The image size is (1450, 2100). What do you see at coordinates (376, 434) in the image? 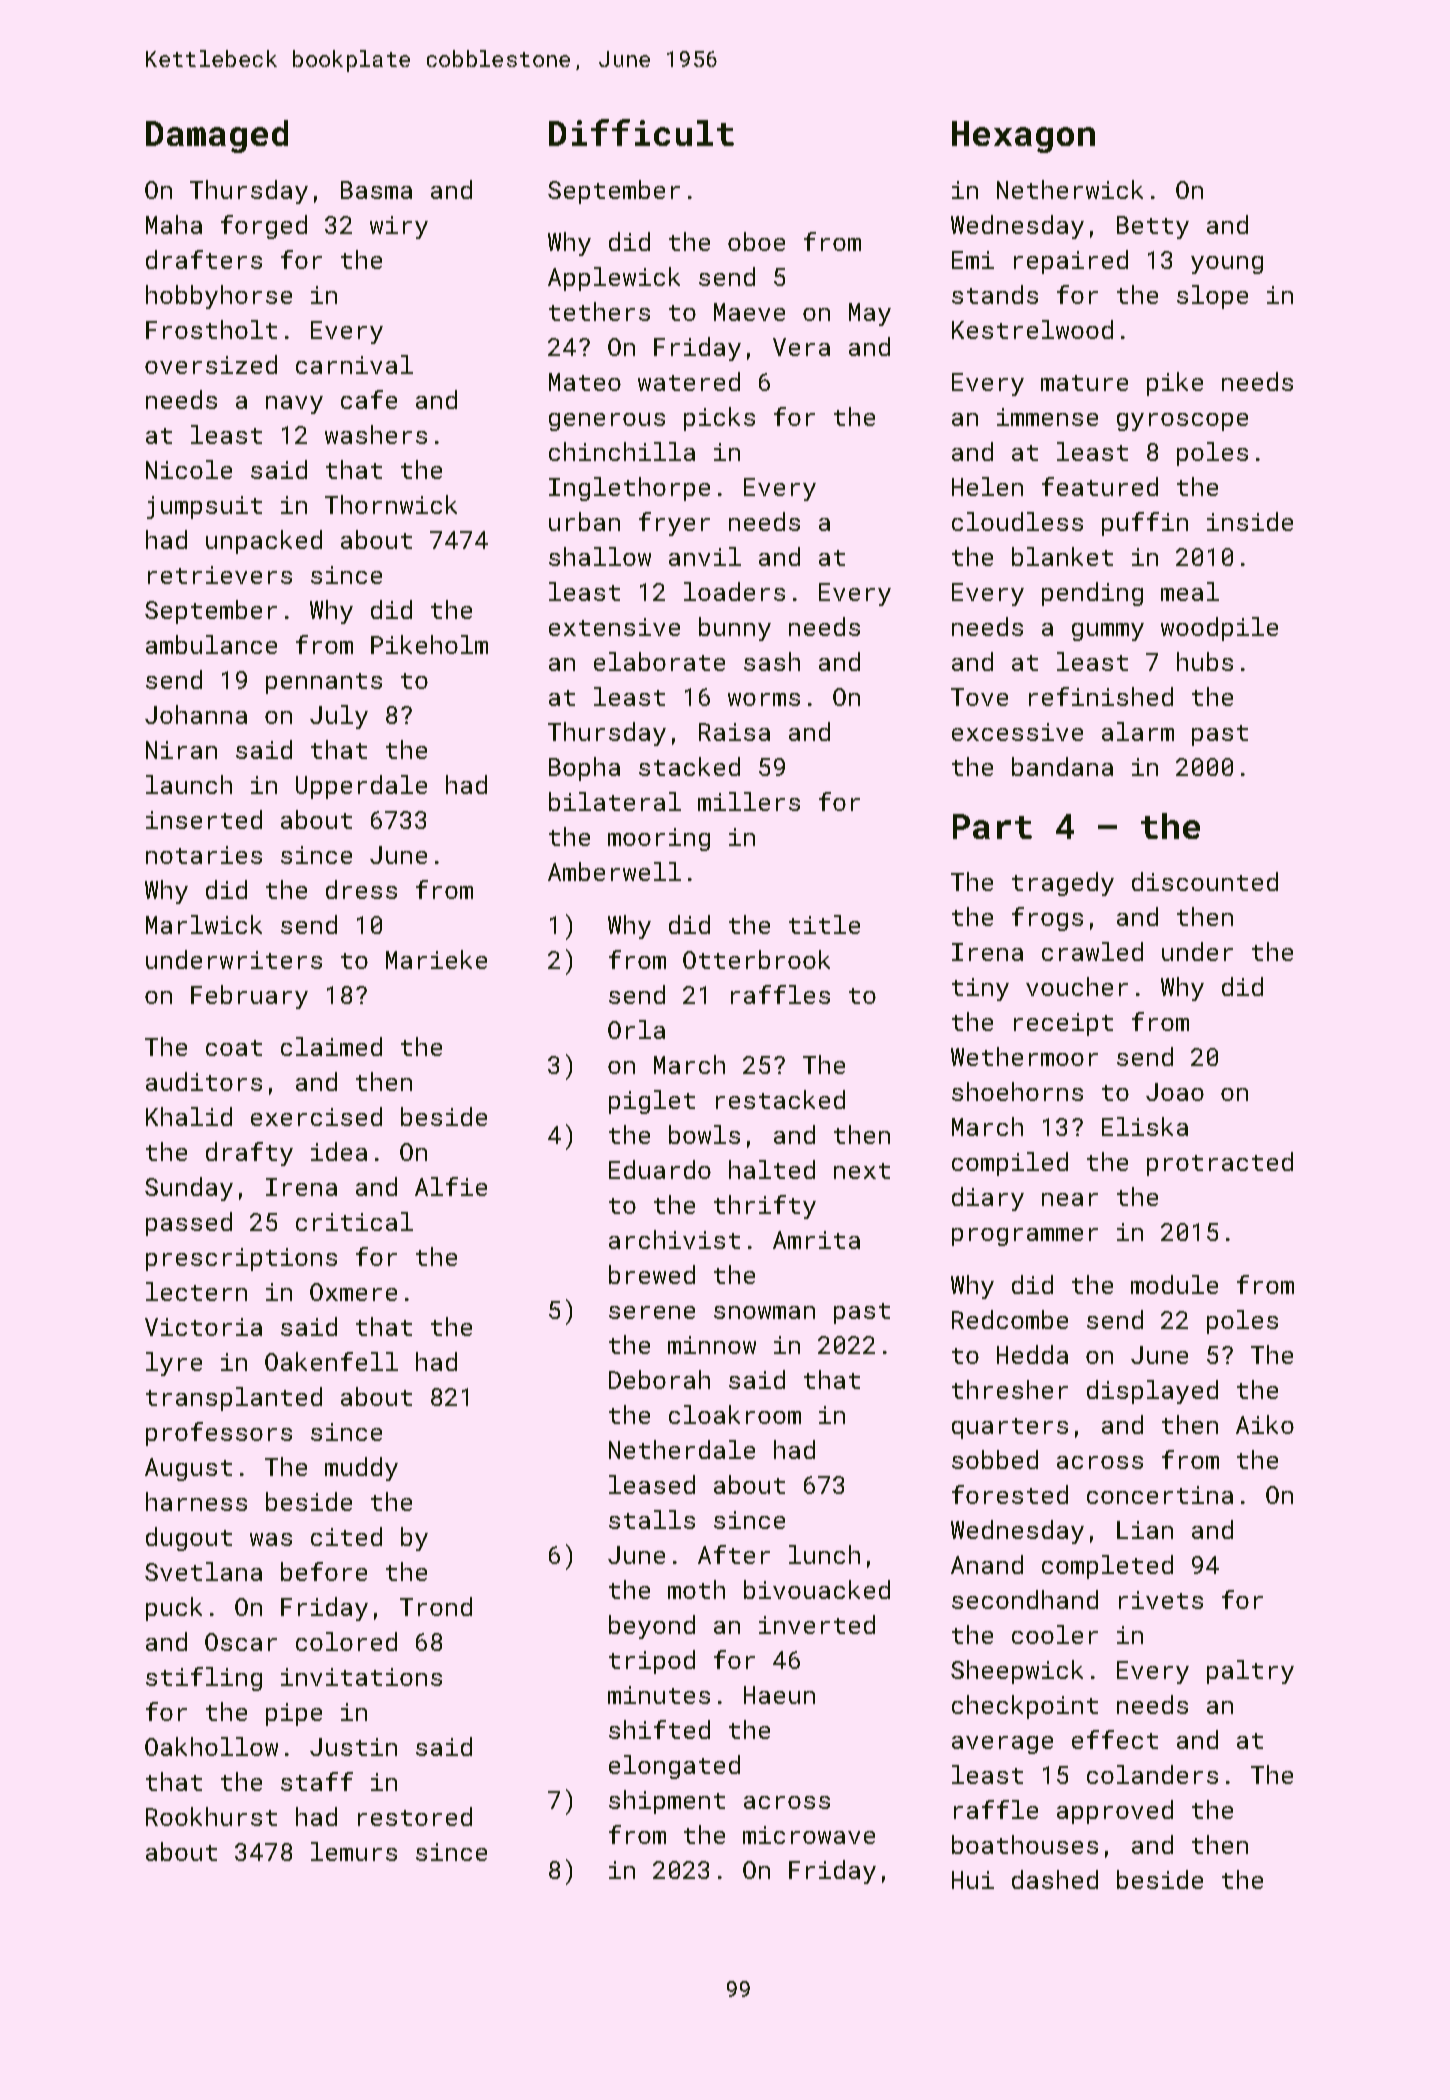
I see `washers` at bounding box center [376, 434].
